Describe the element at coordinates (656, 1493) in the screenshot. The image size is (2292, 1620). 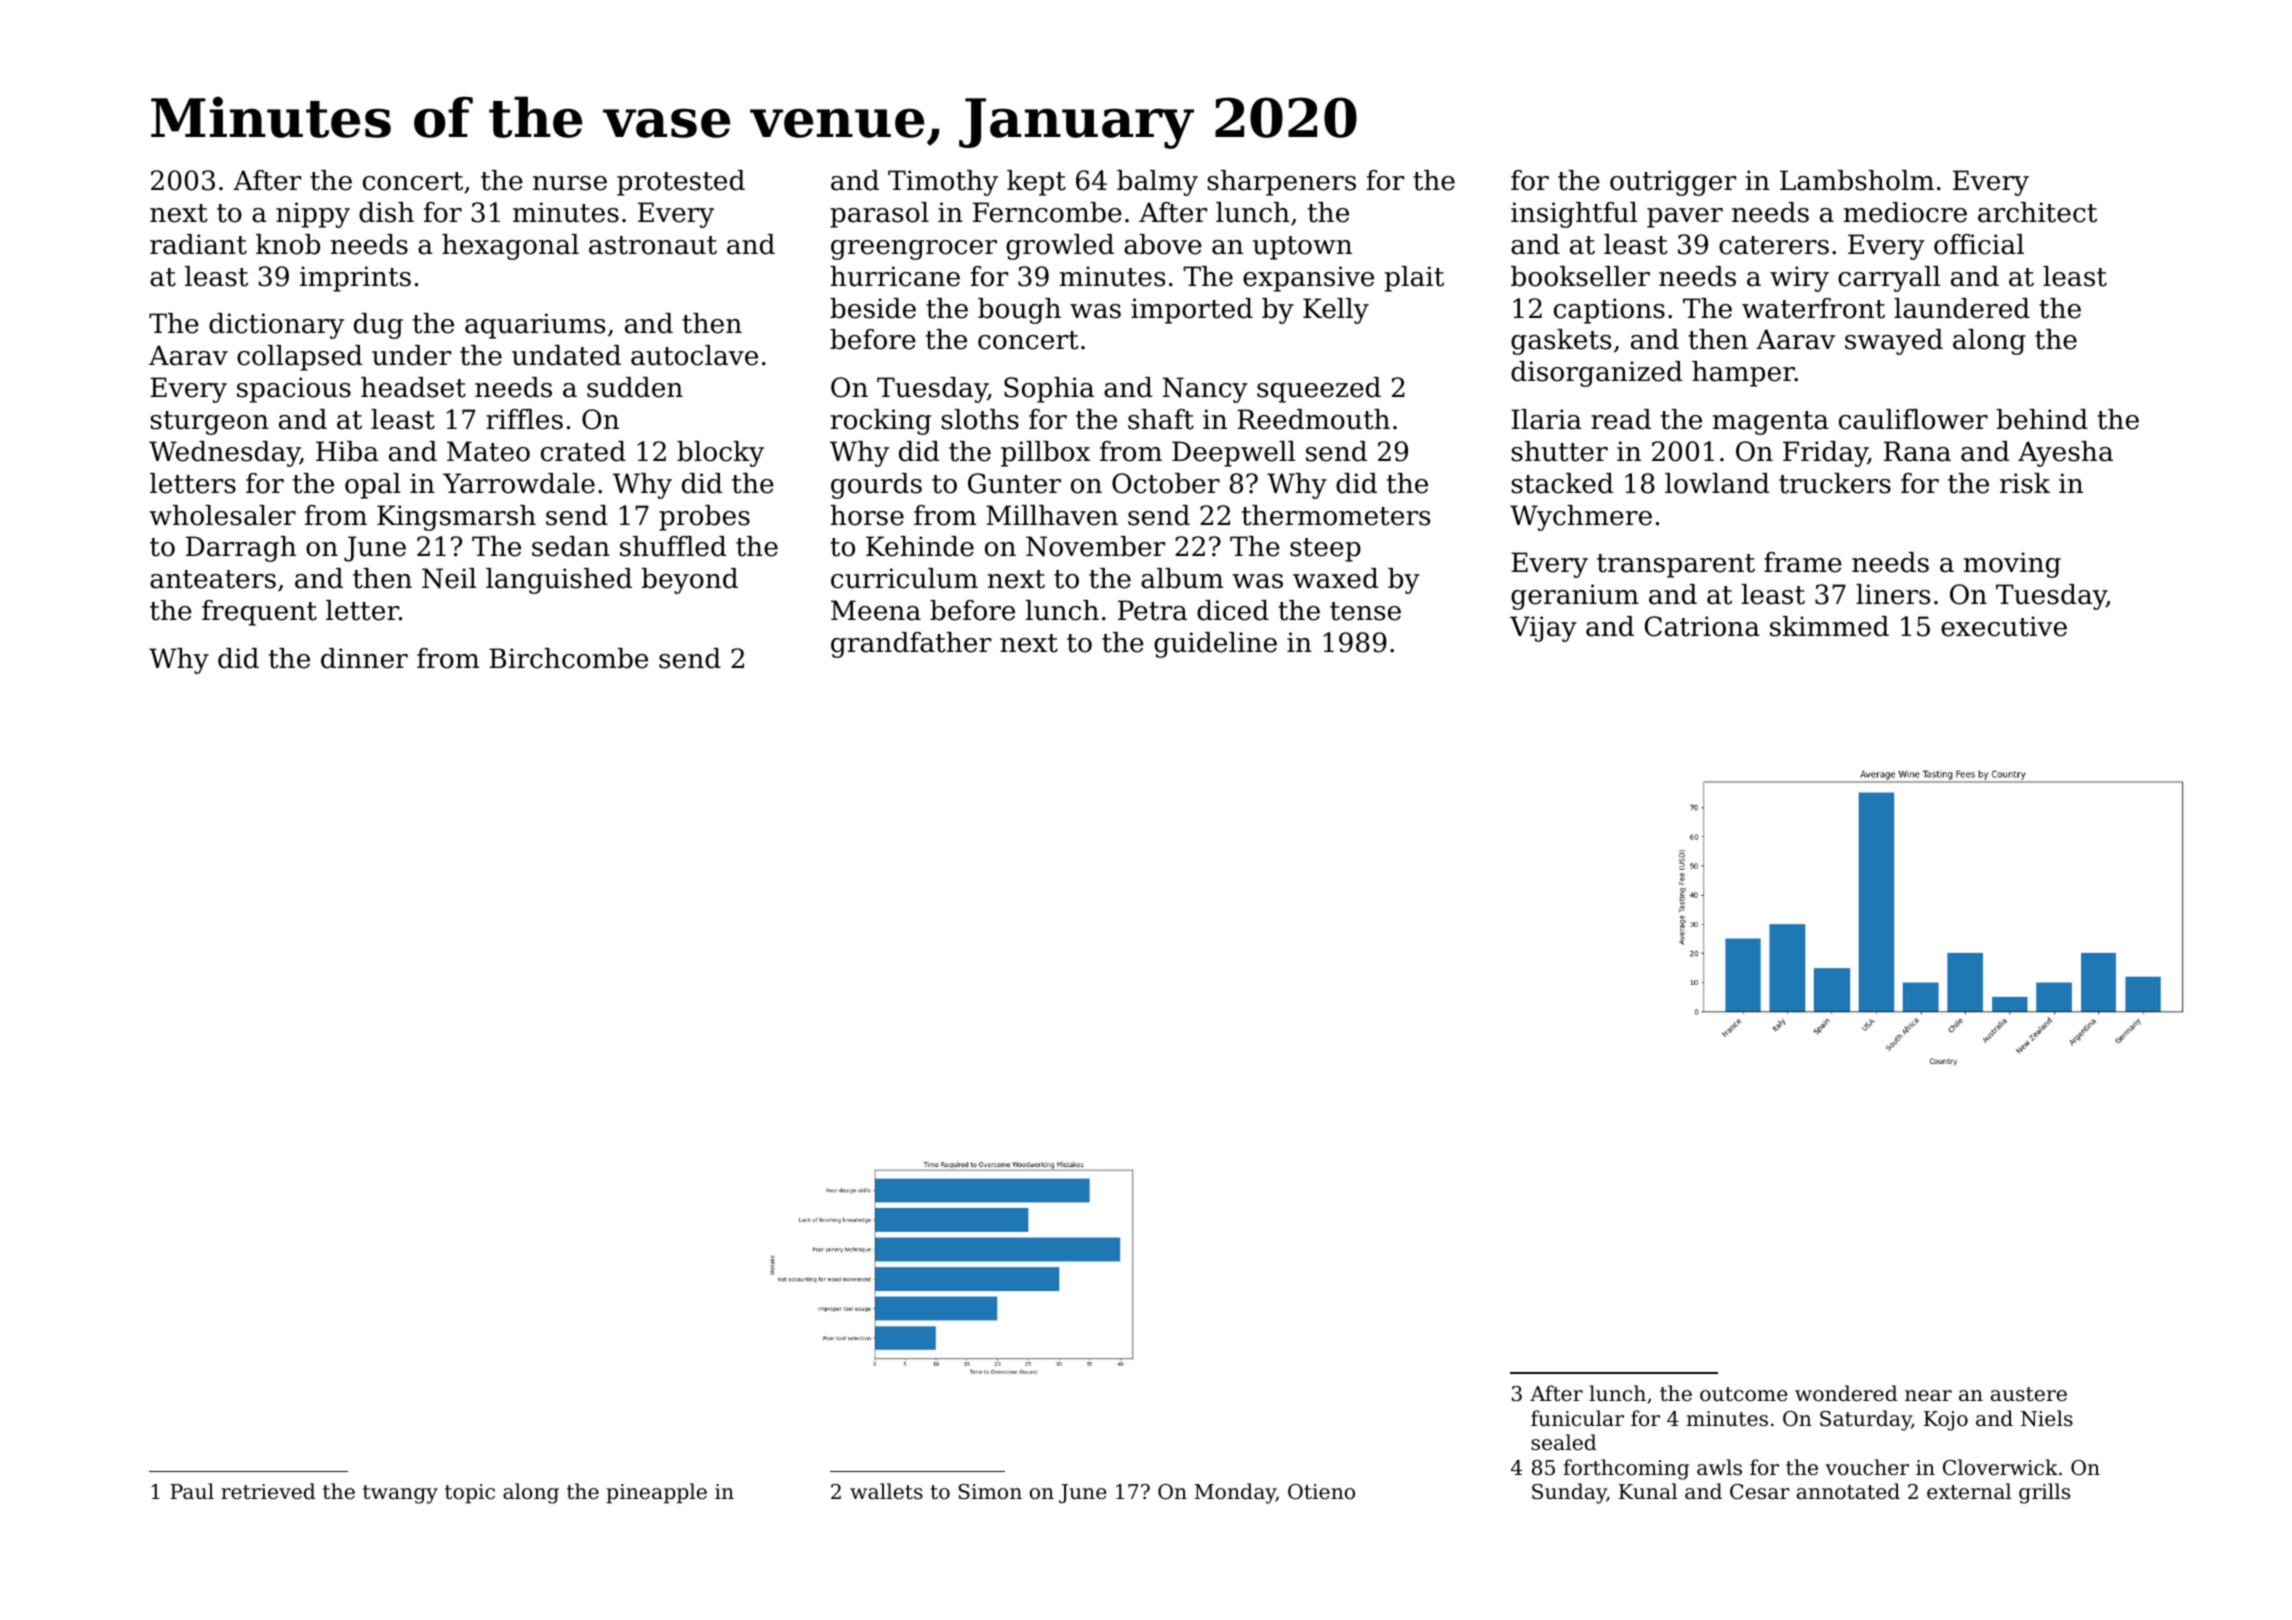
I see `pineapple` at that location.
